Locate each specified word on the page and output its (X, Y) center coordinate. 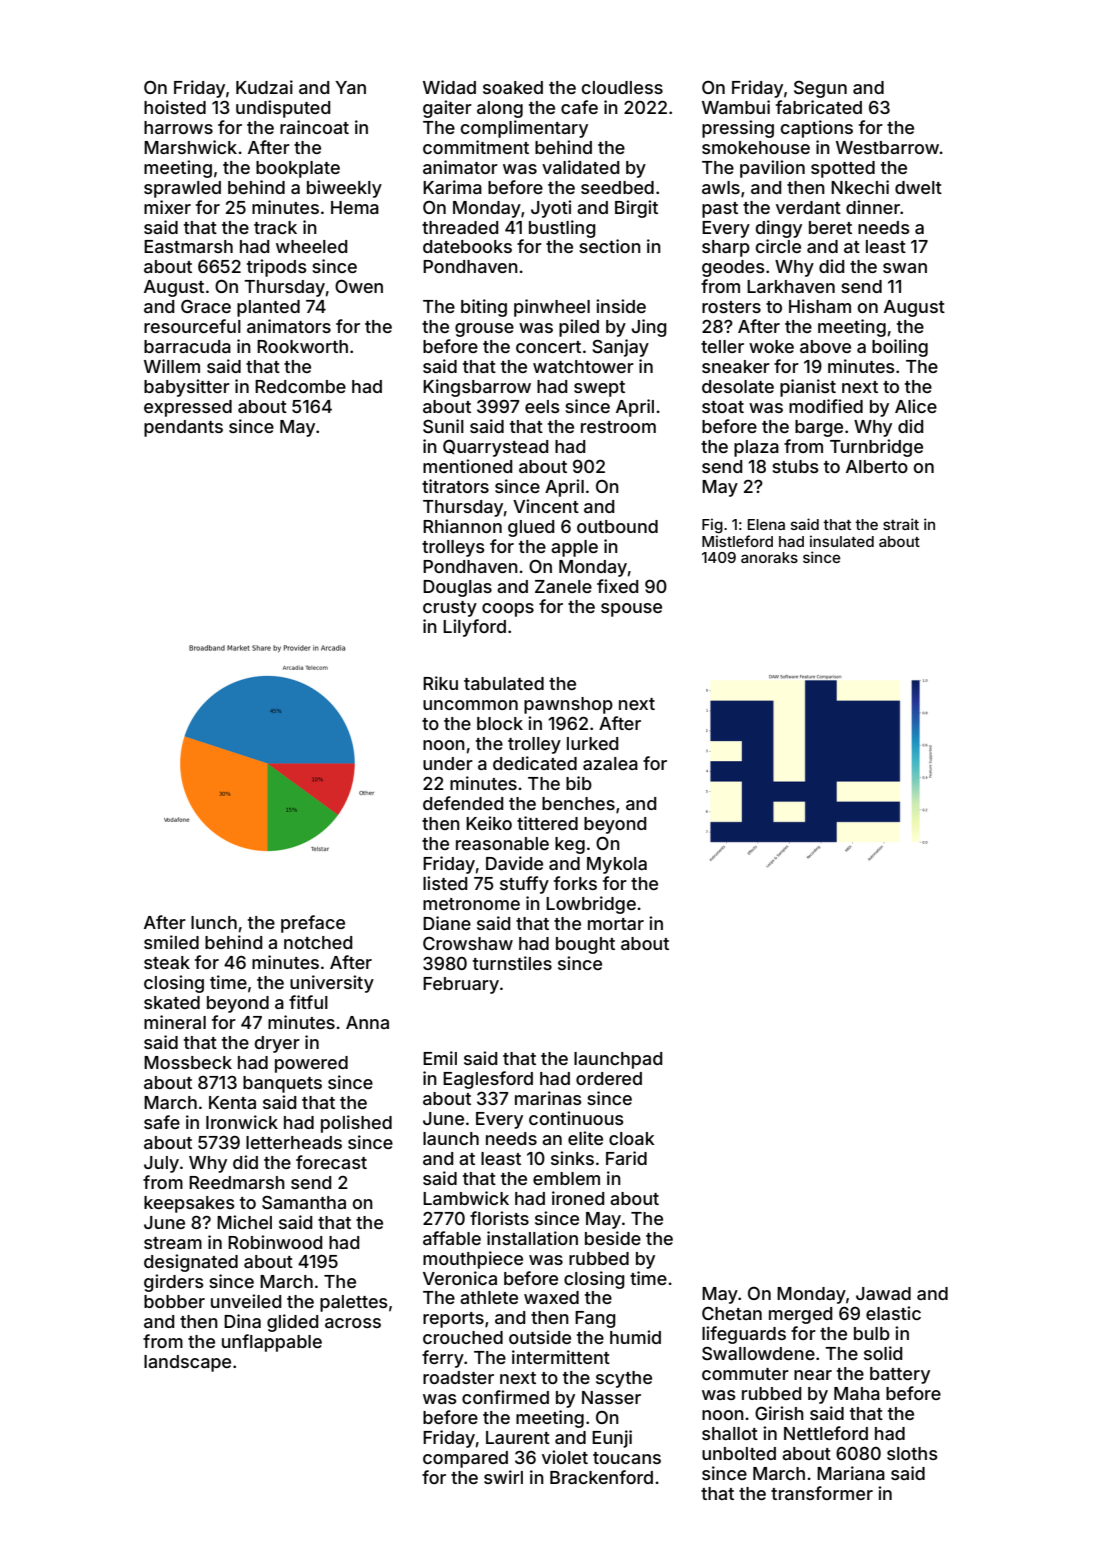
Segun (820, 89)
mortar (616, 924)
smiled (171, 942)
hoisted (175, 107)
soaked (513, 87)
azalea (610, 763)
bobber (174, 1301)
